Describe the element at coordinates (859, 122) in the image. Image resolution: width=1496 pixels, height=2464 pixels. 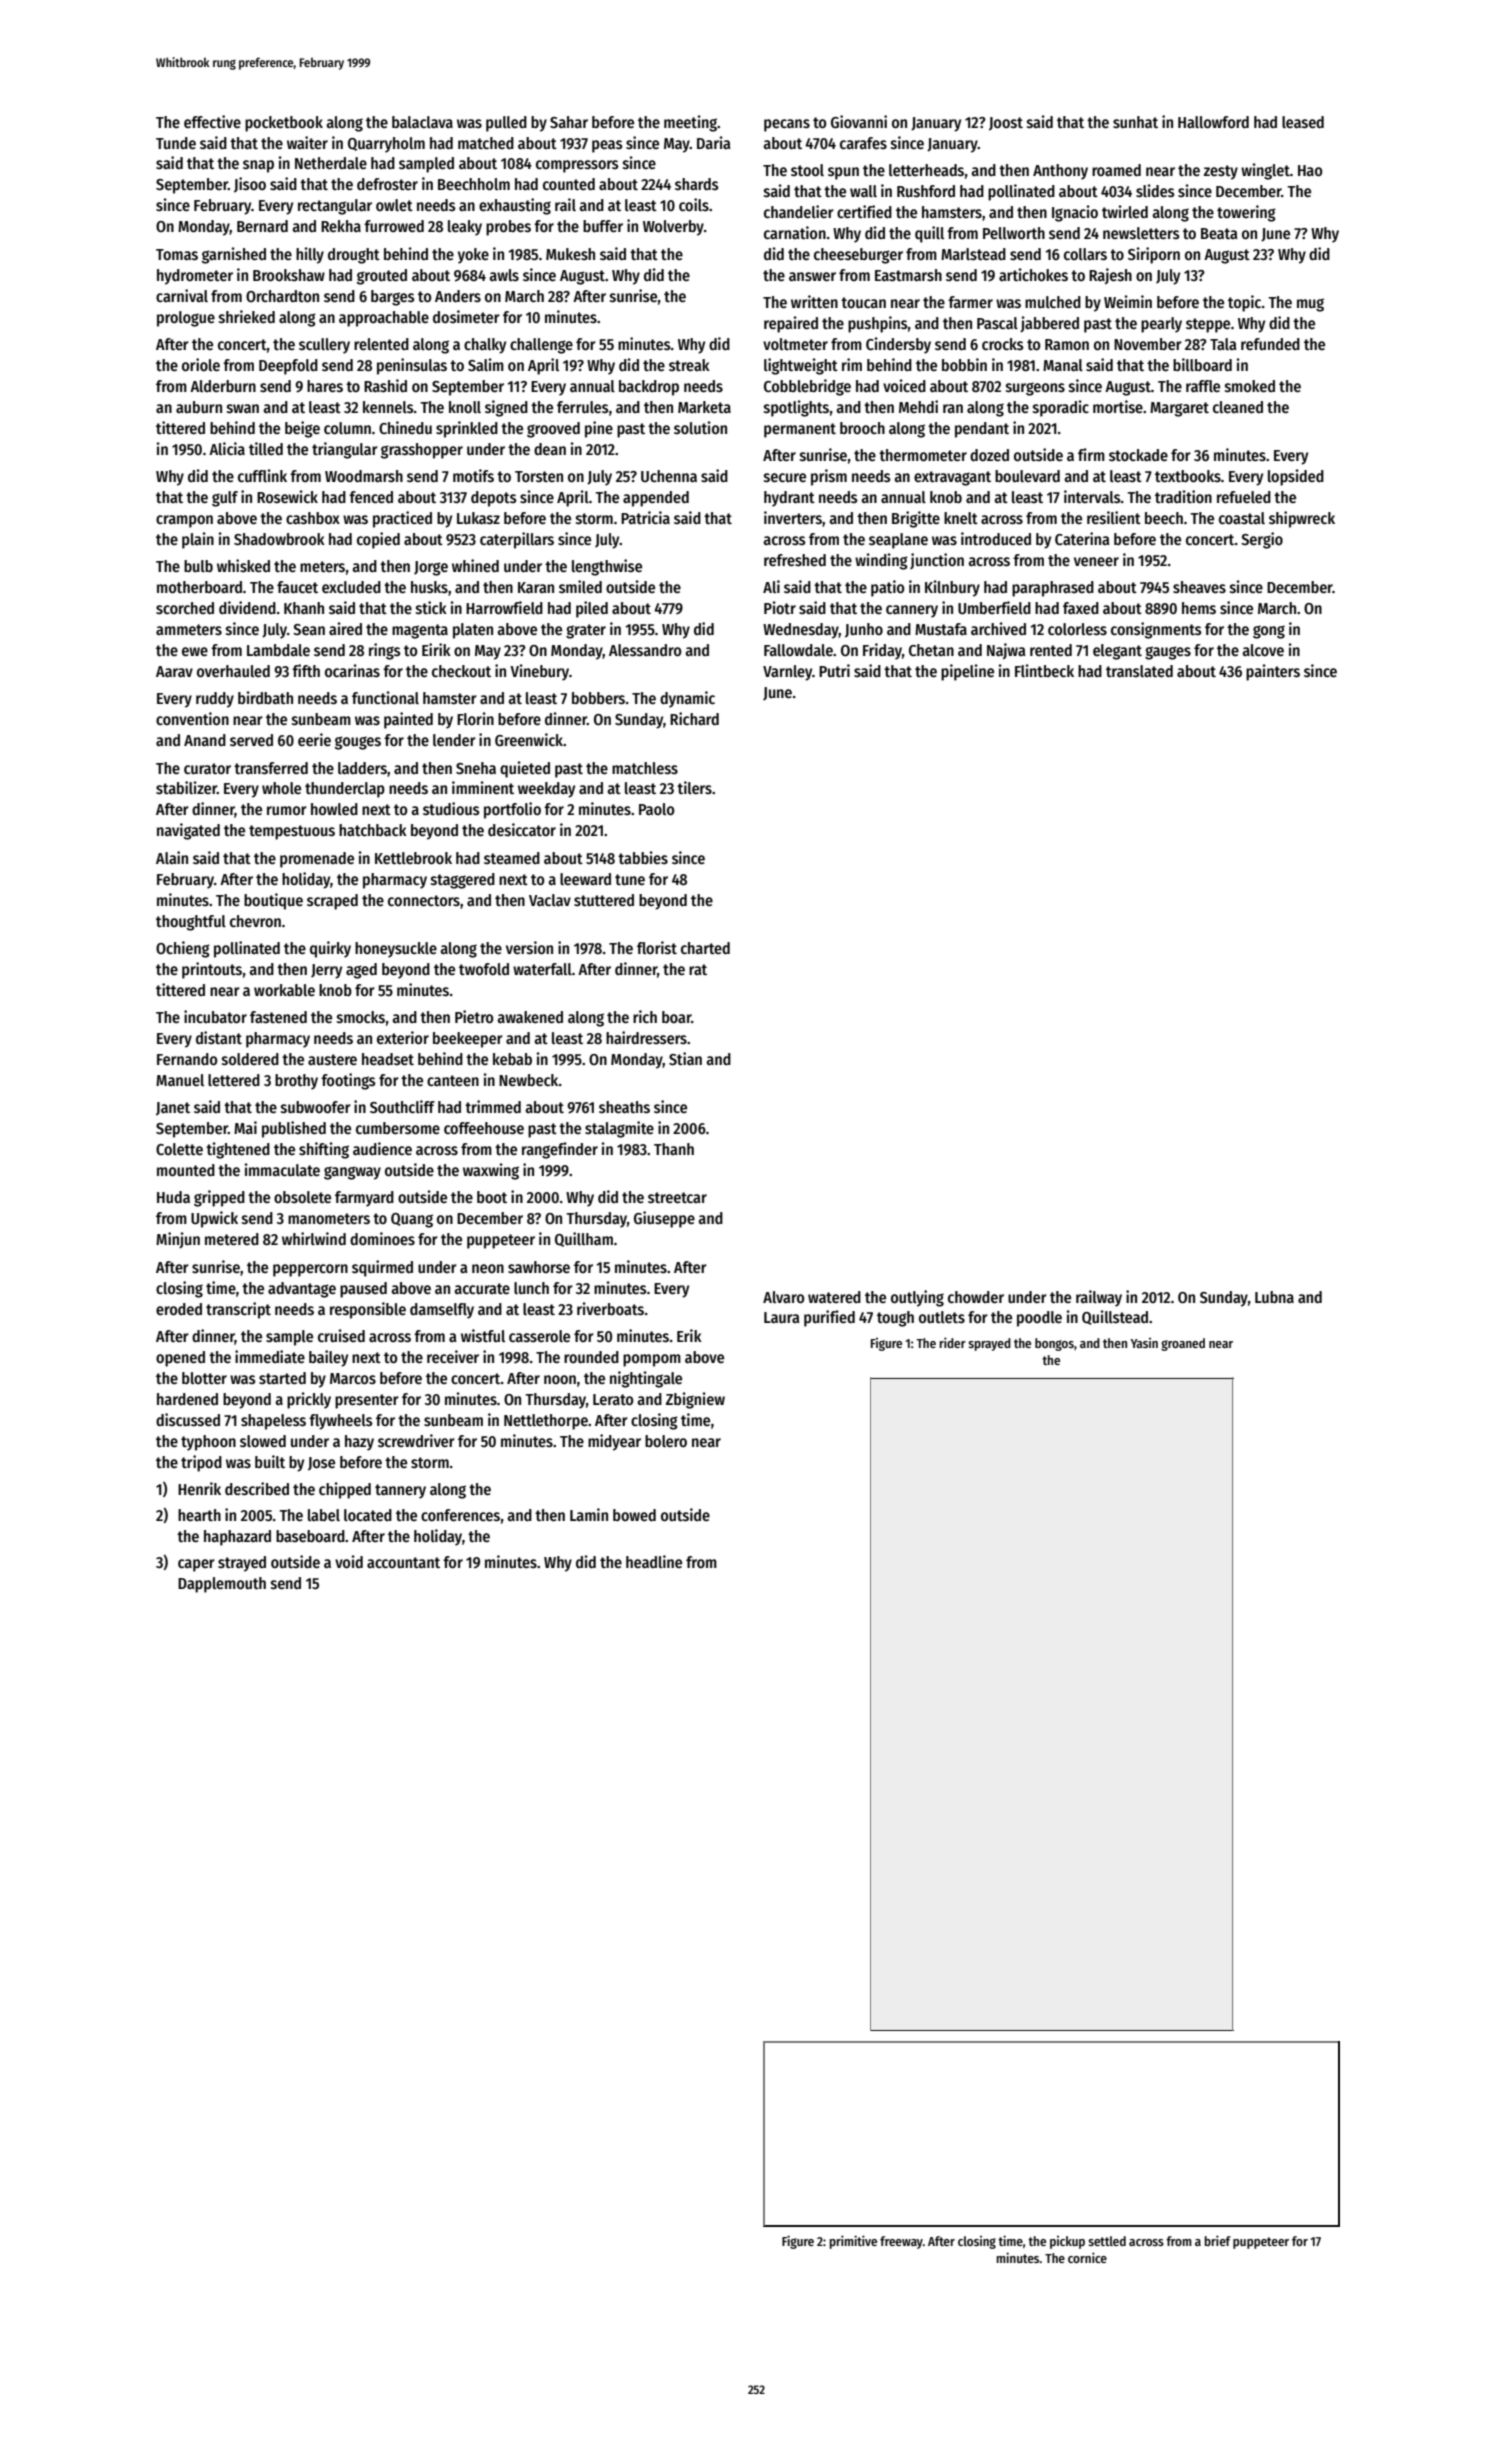
I see `Giovanni` at that location.
